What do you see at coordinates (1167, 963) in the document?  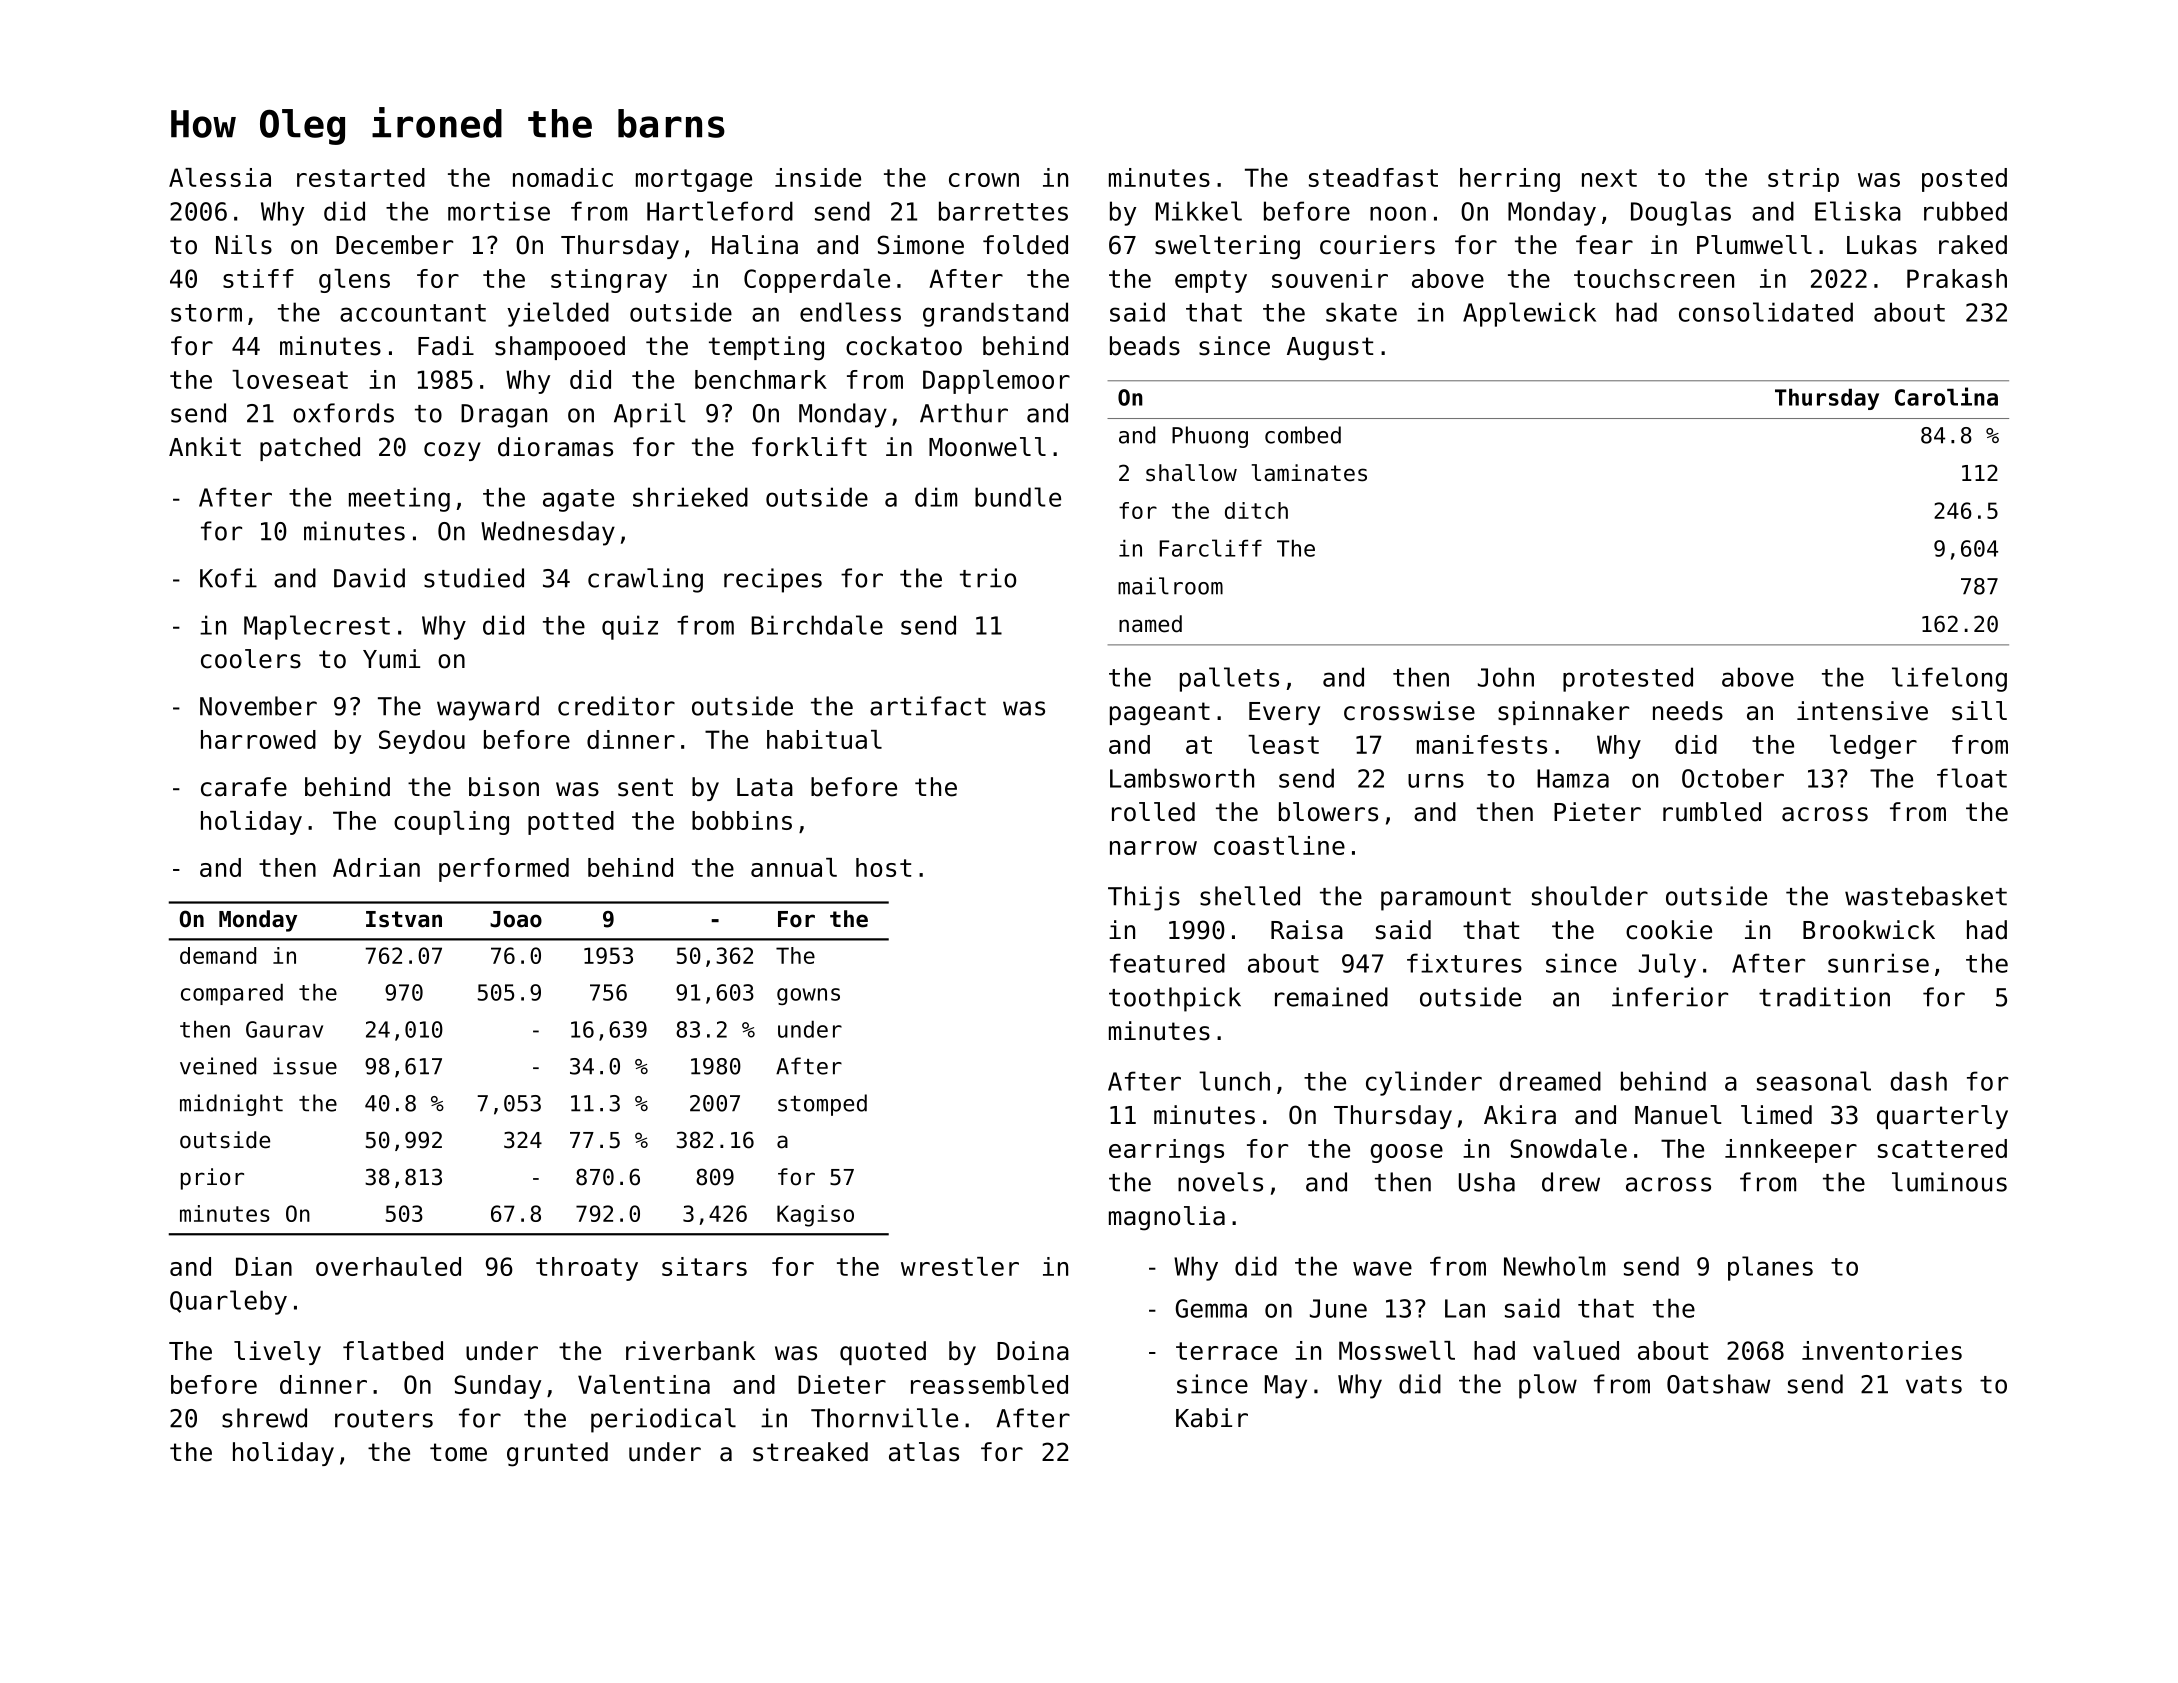 I see `featured` at bounding box center [1167, 963].
